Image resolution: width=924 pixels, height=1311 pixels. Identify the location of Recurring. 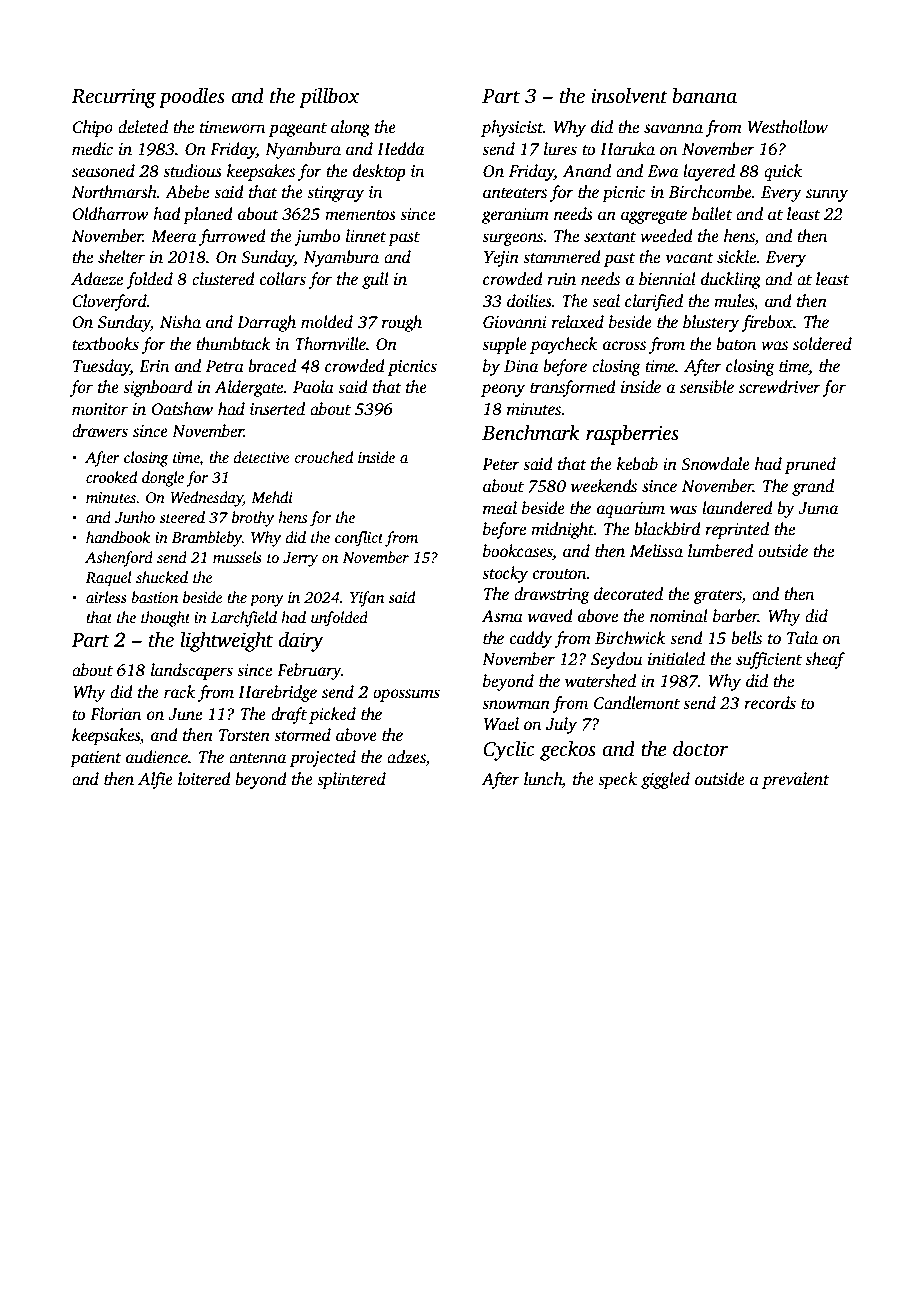
(113, 98).
